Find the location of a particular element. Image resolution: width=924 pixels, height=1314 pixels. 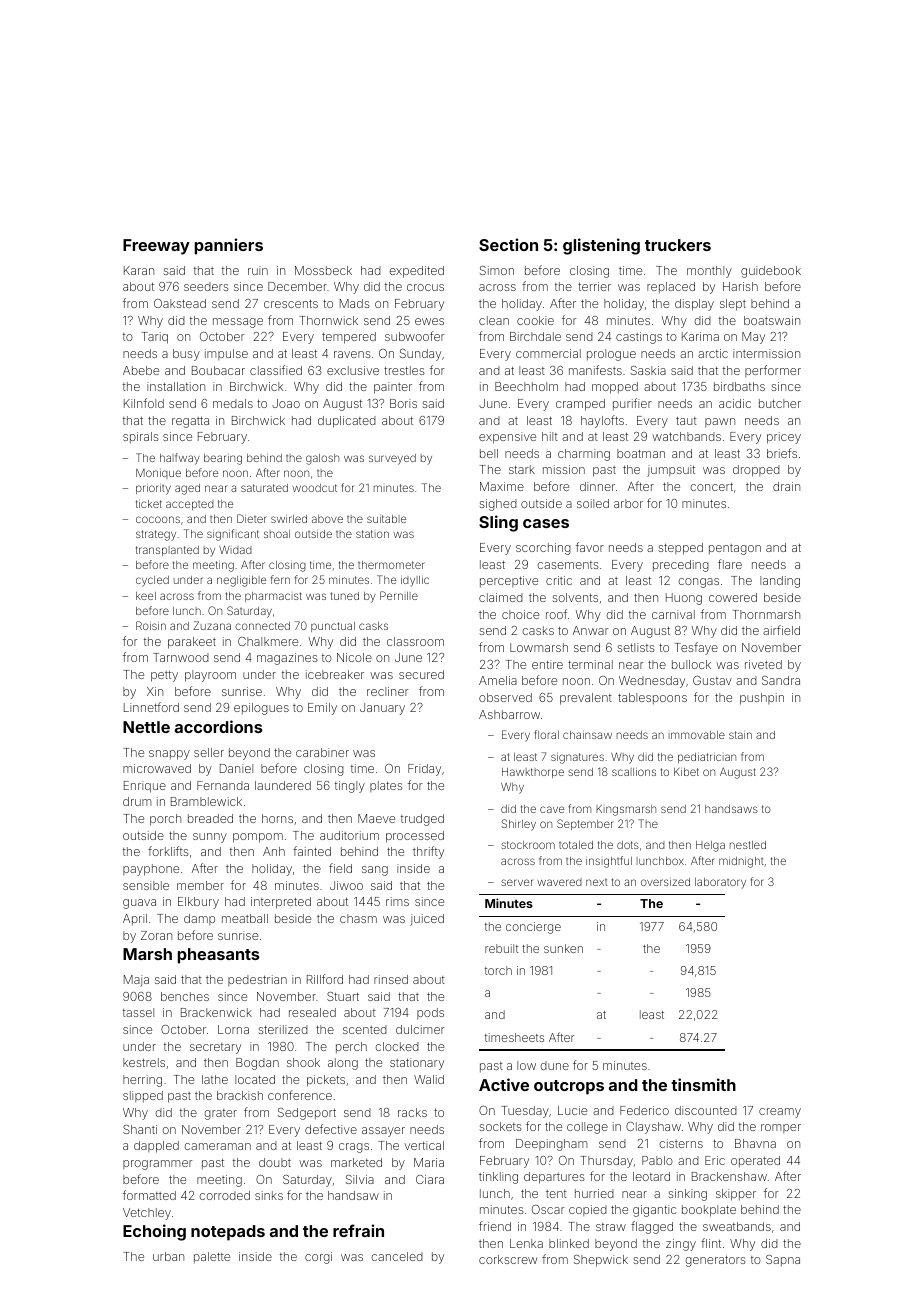

corgi is located at coordinates (318, 1258).
